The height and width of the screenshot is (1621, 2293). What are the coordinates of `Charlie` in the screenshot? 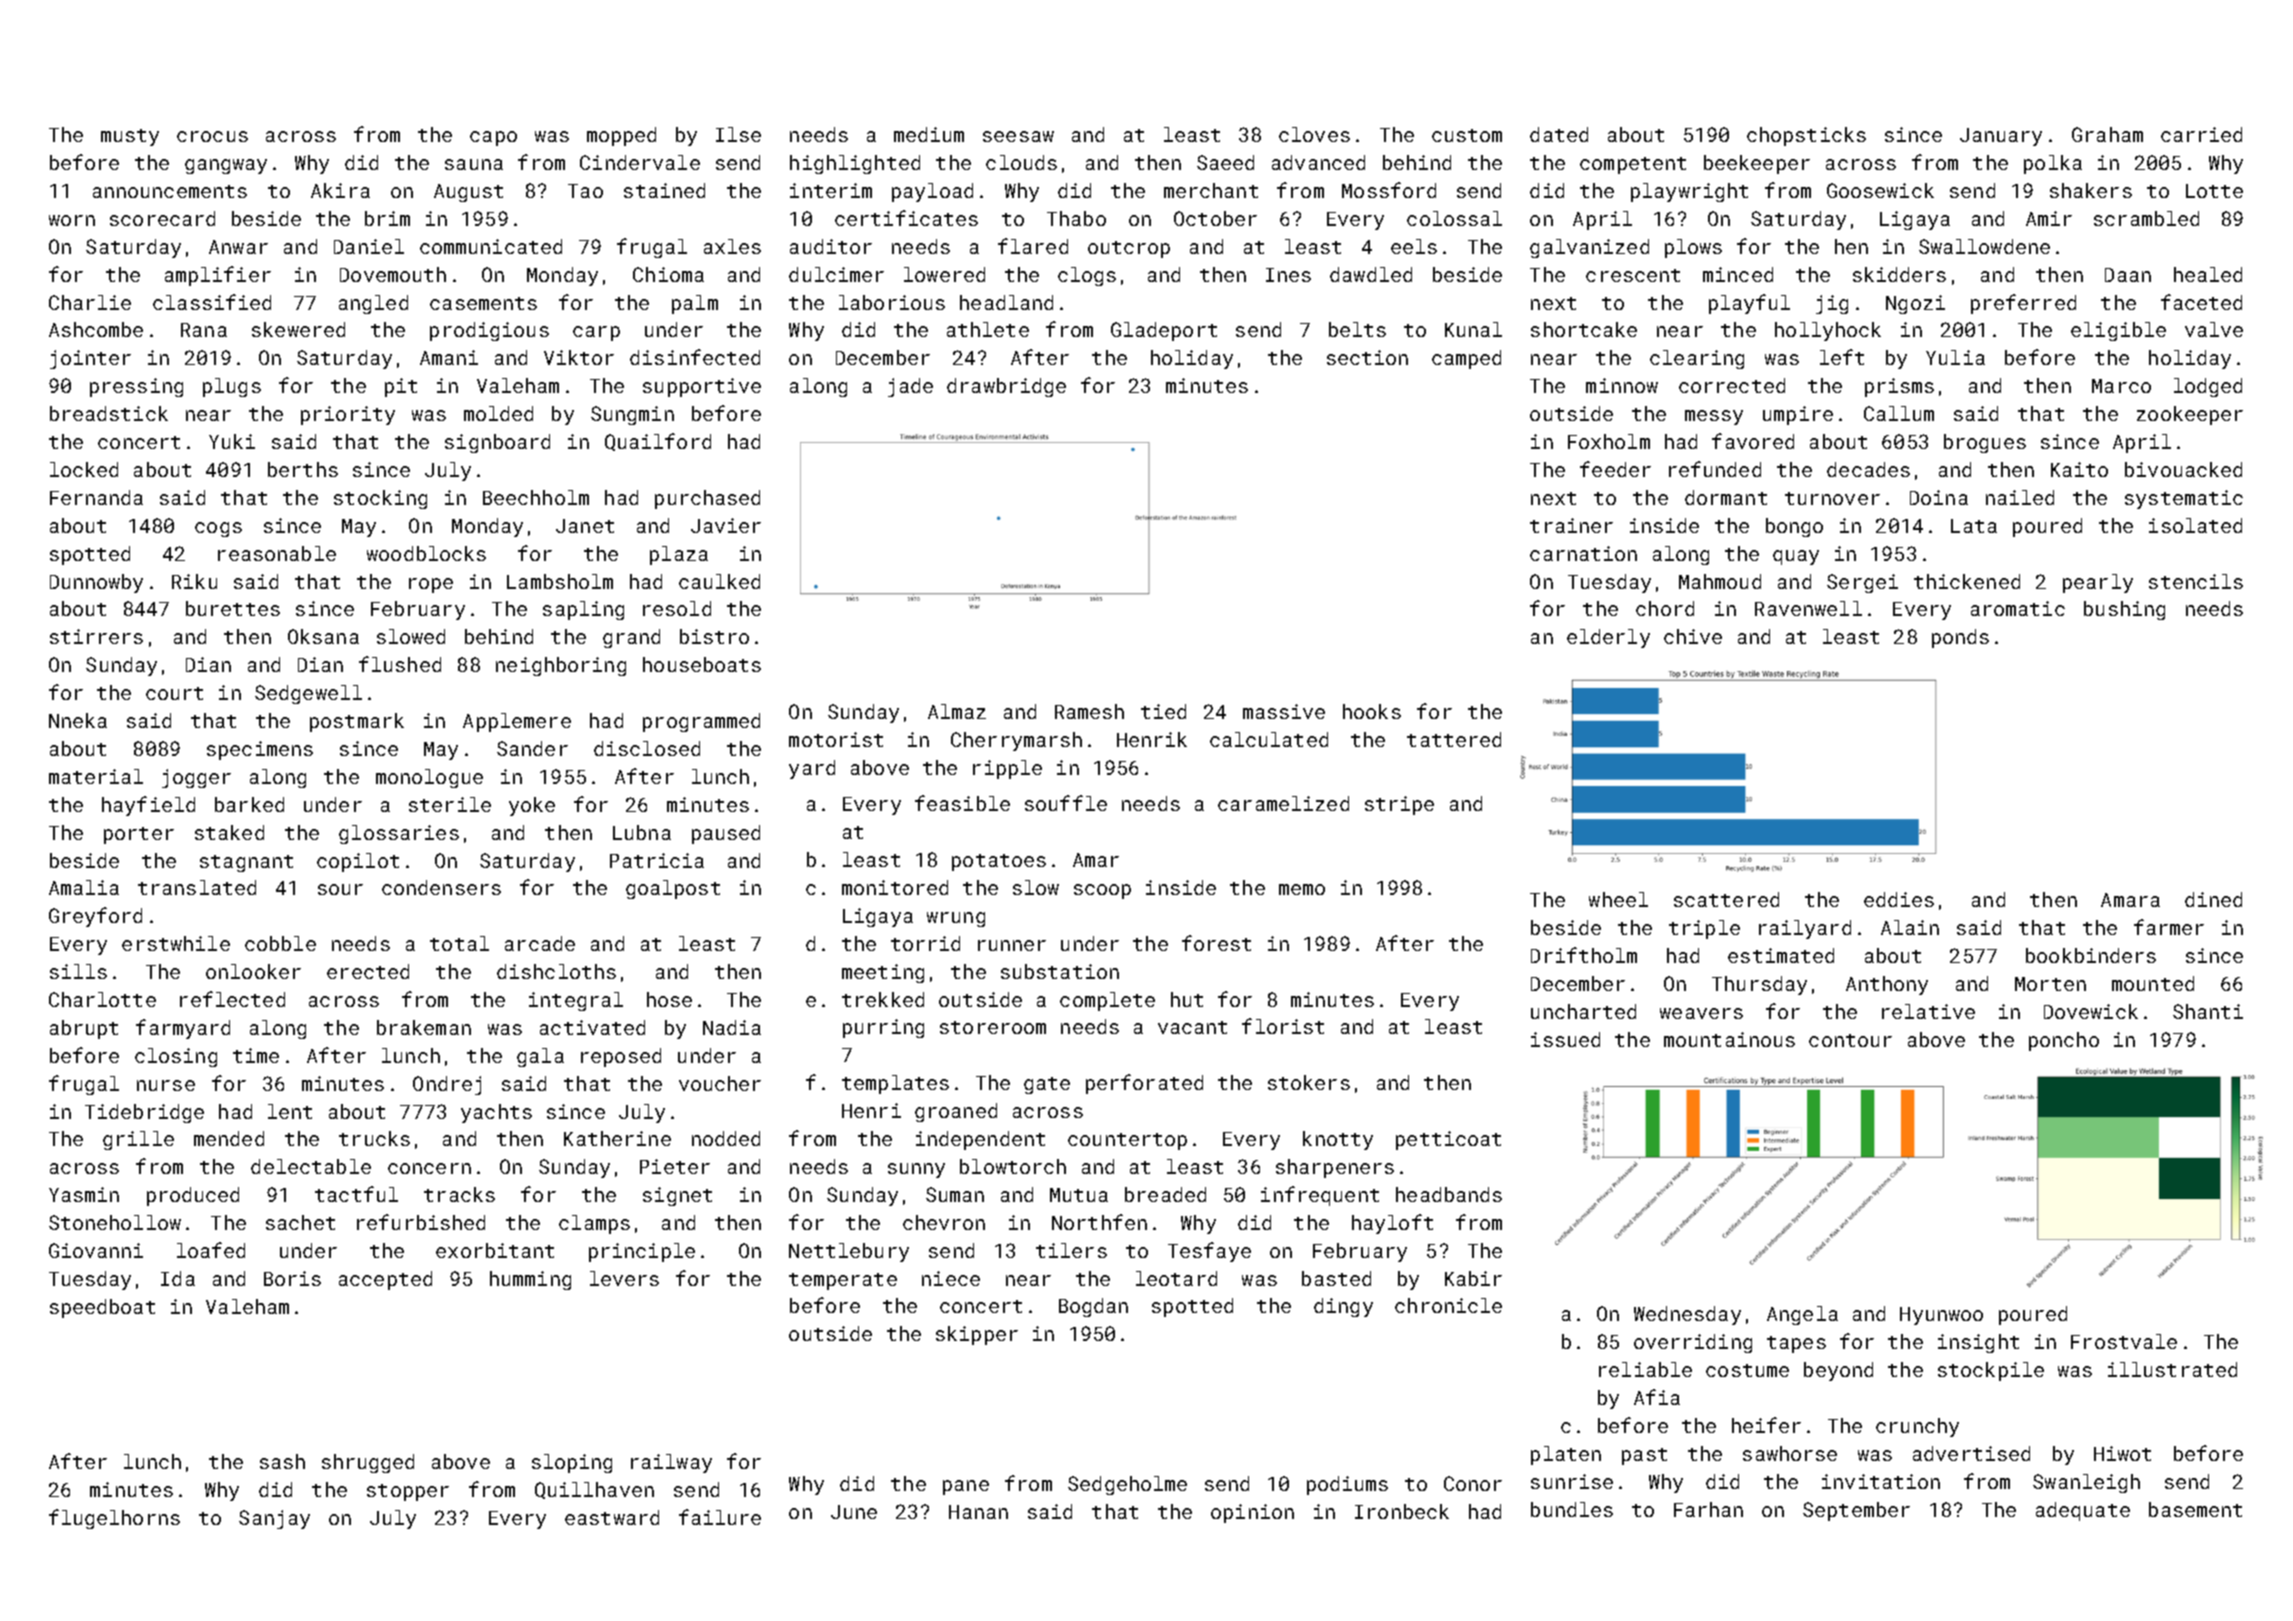 It's located at (90, 302).
